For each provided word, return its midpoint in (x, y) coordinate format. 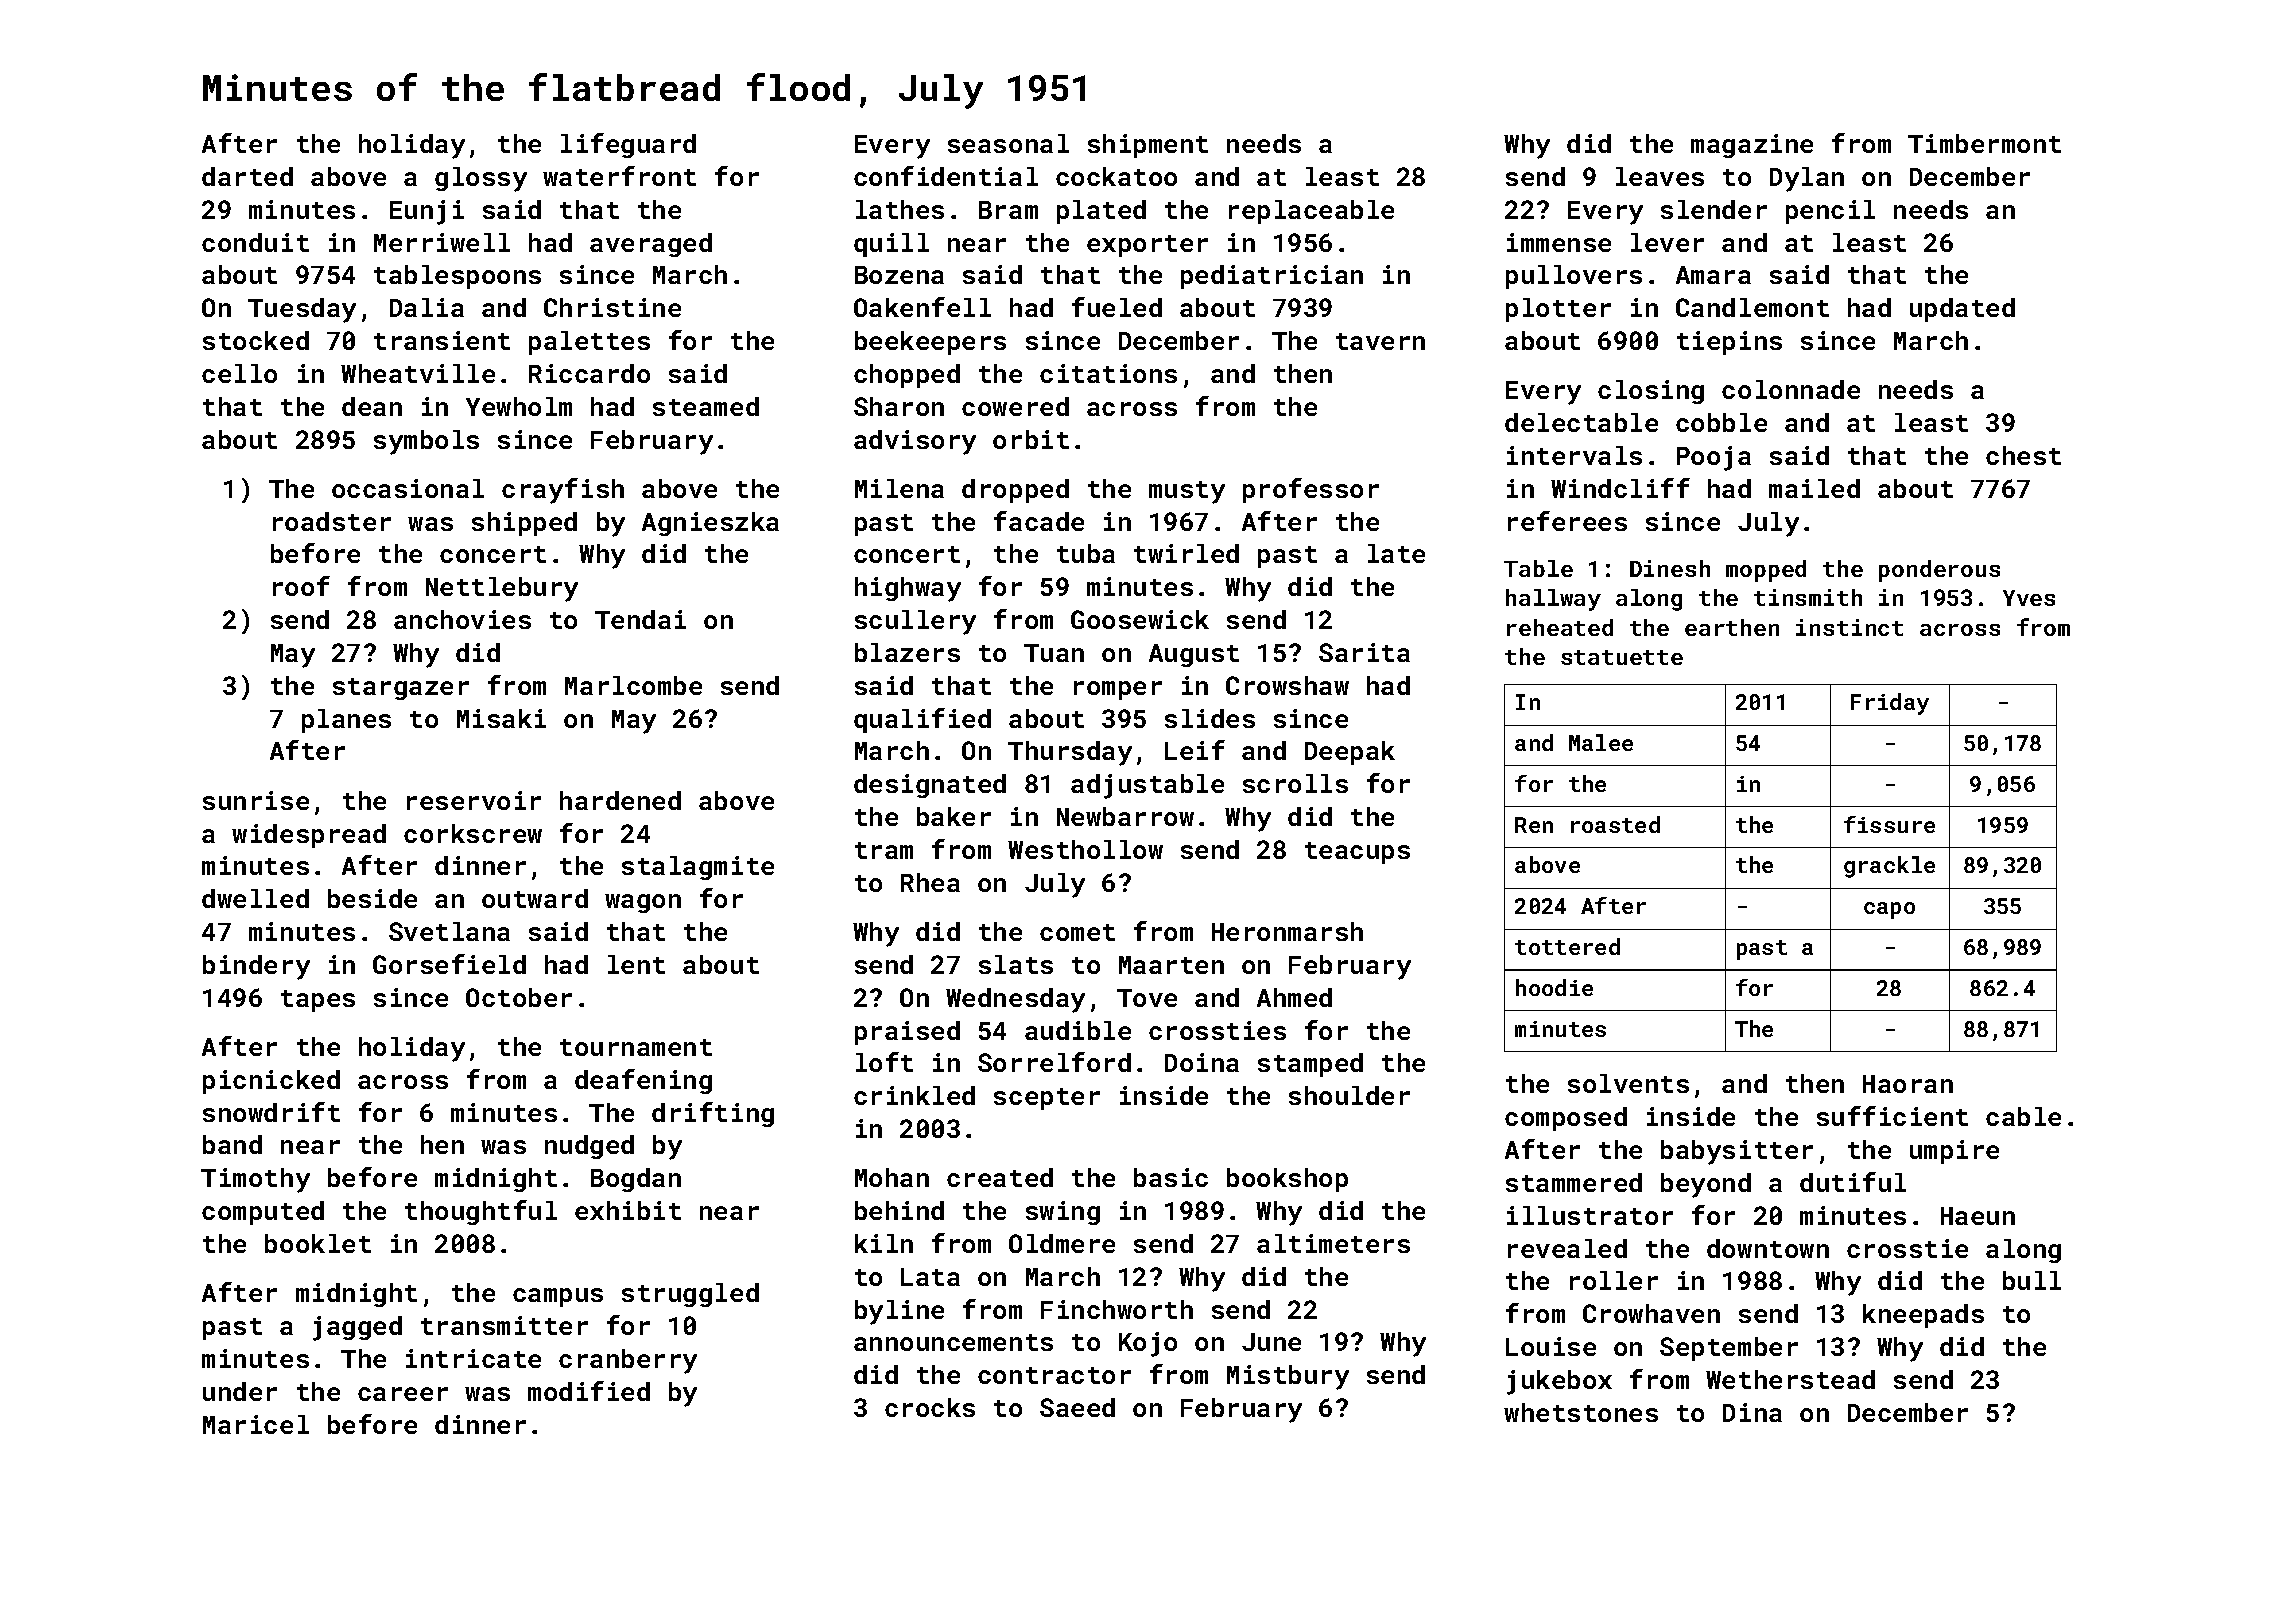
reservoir (474, 800)
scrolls (1295, 783)
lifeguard (628, 145)
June (1271, 1342)
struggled (690, 1295)
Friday (1890, 704)
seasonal (1008, 143)
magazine (1752, 146)
